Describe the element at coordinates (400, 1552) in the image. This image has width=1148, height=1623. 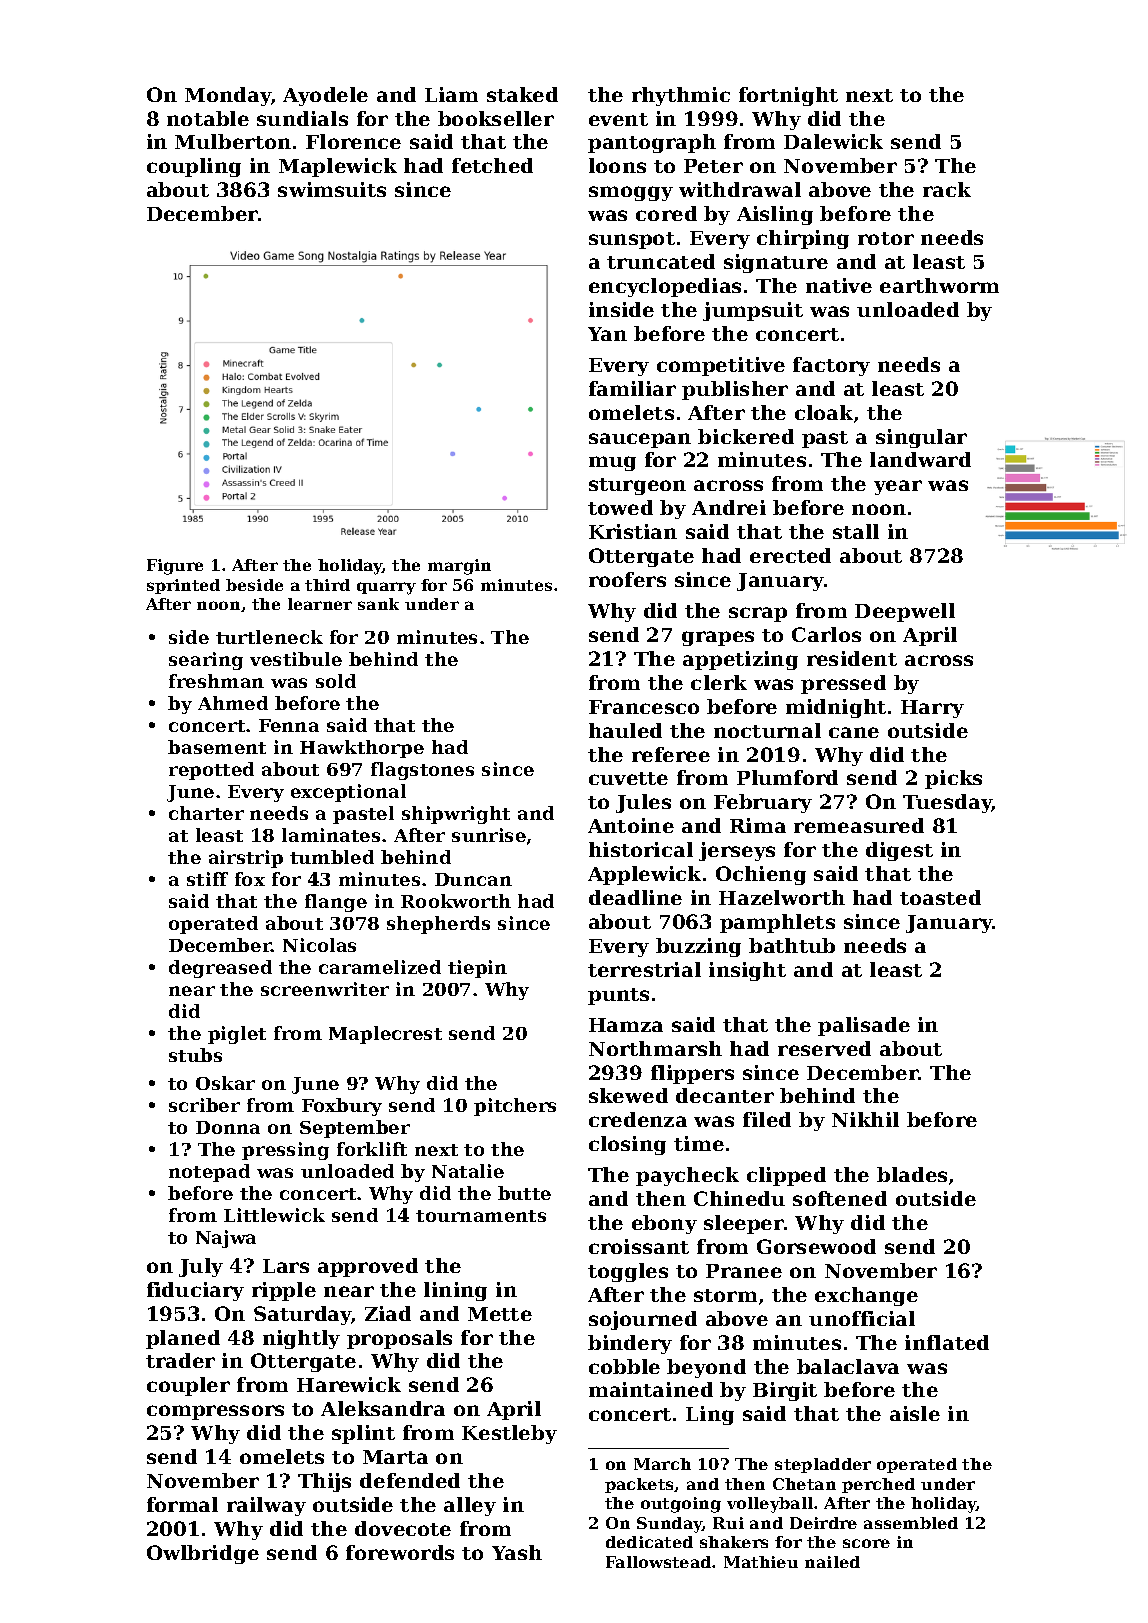
I see `forewords` at that location.
